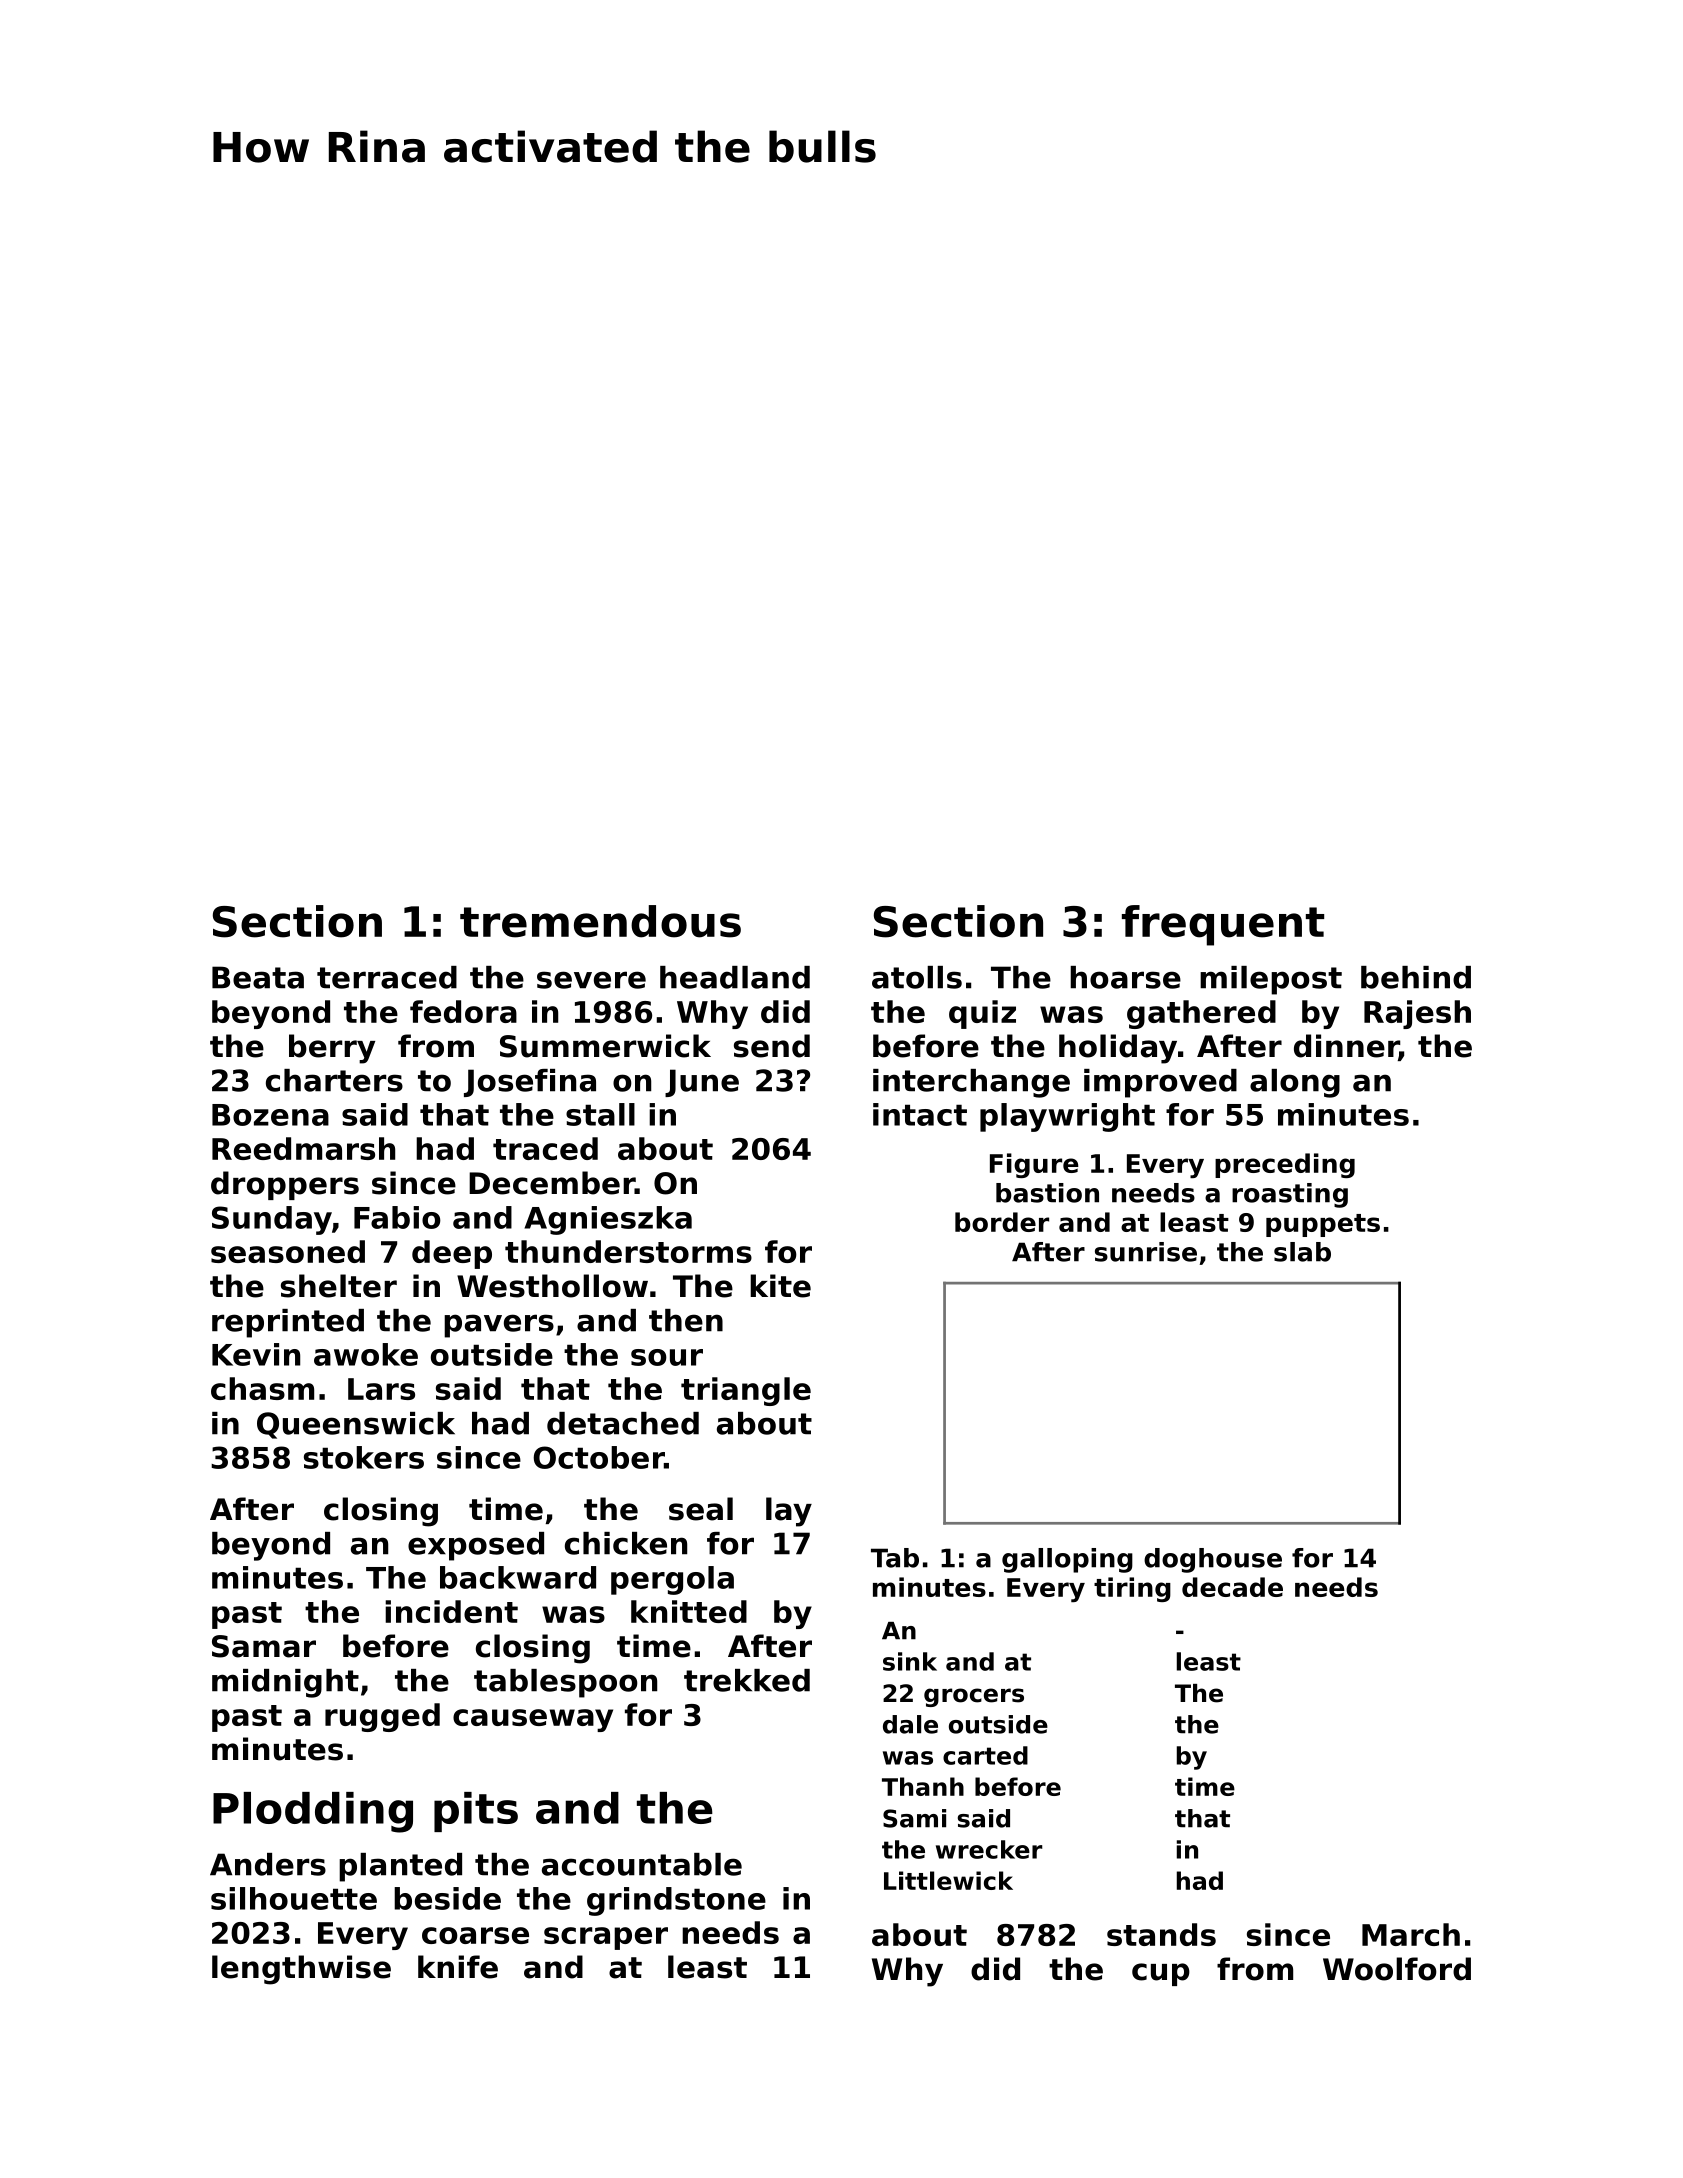  I want to click on tremendous, so click(600, 921).
